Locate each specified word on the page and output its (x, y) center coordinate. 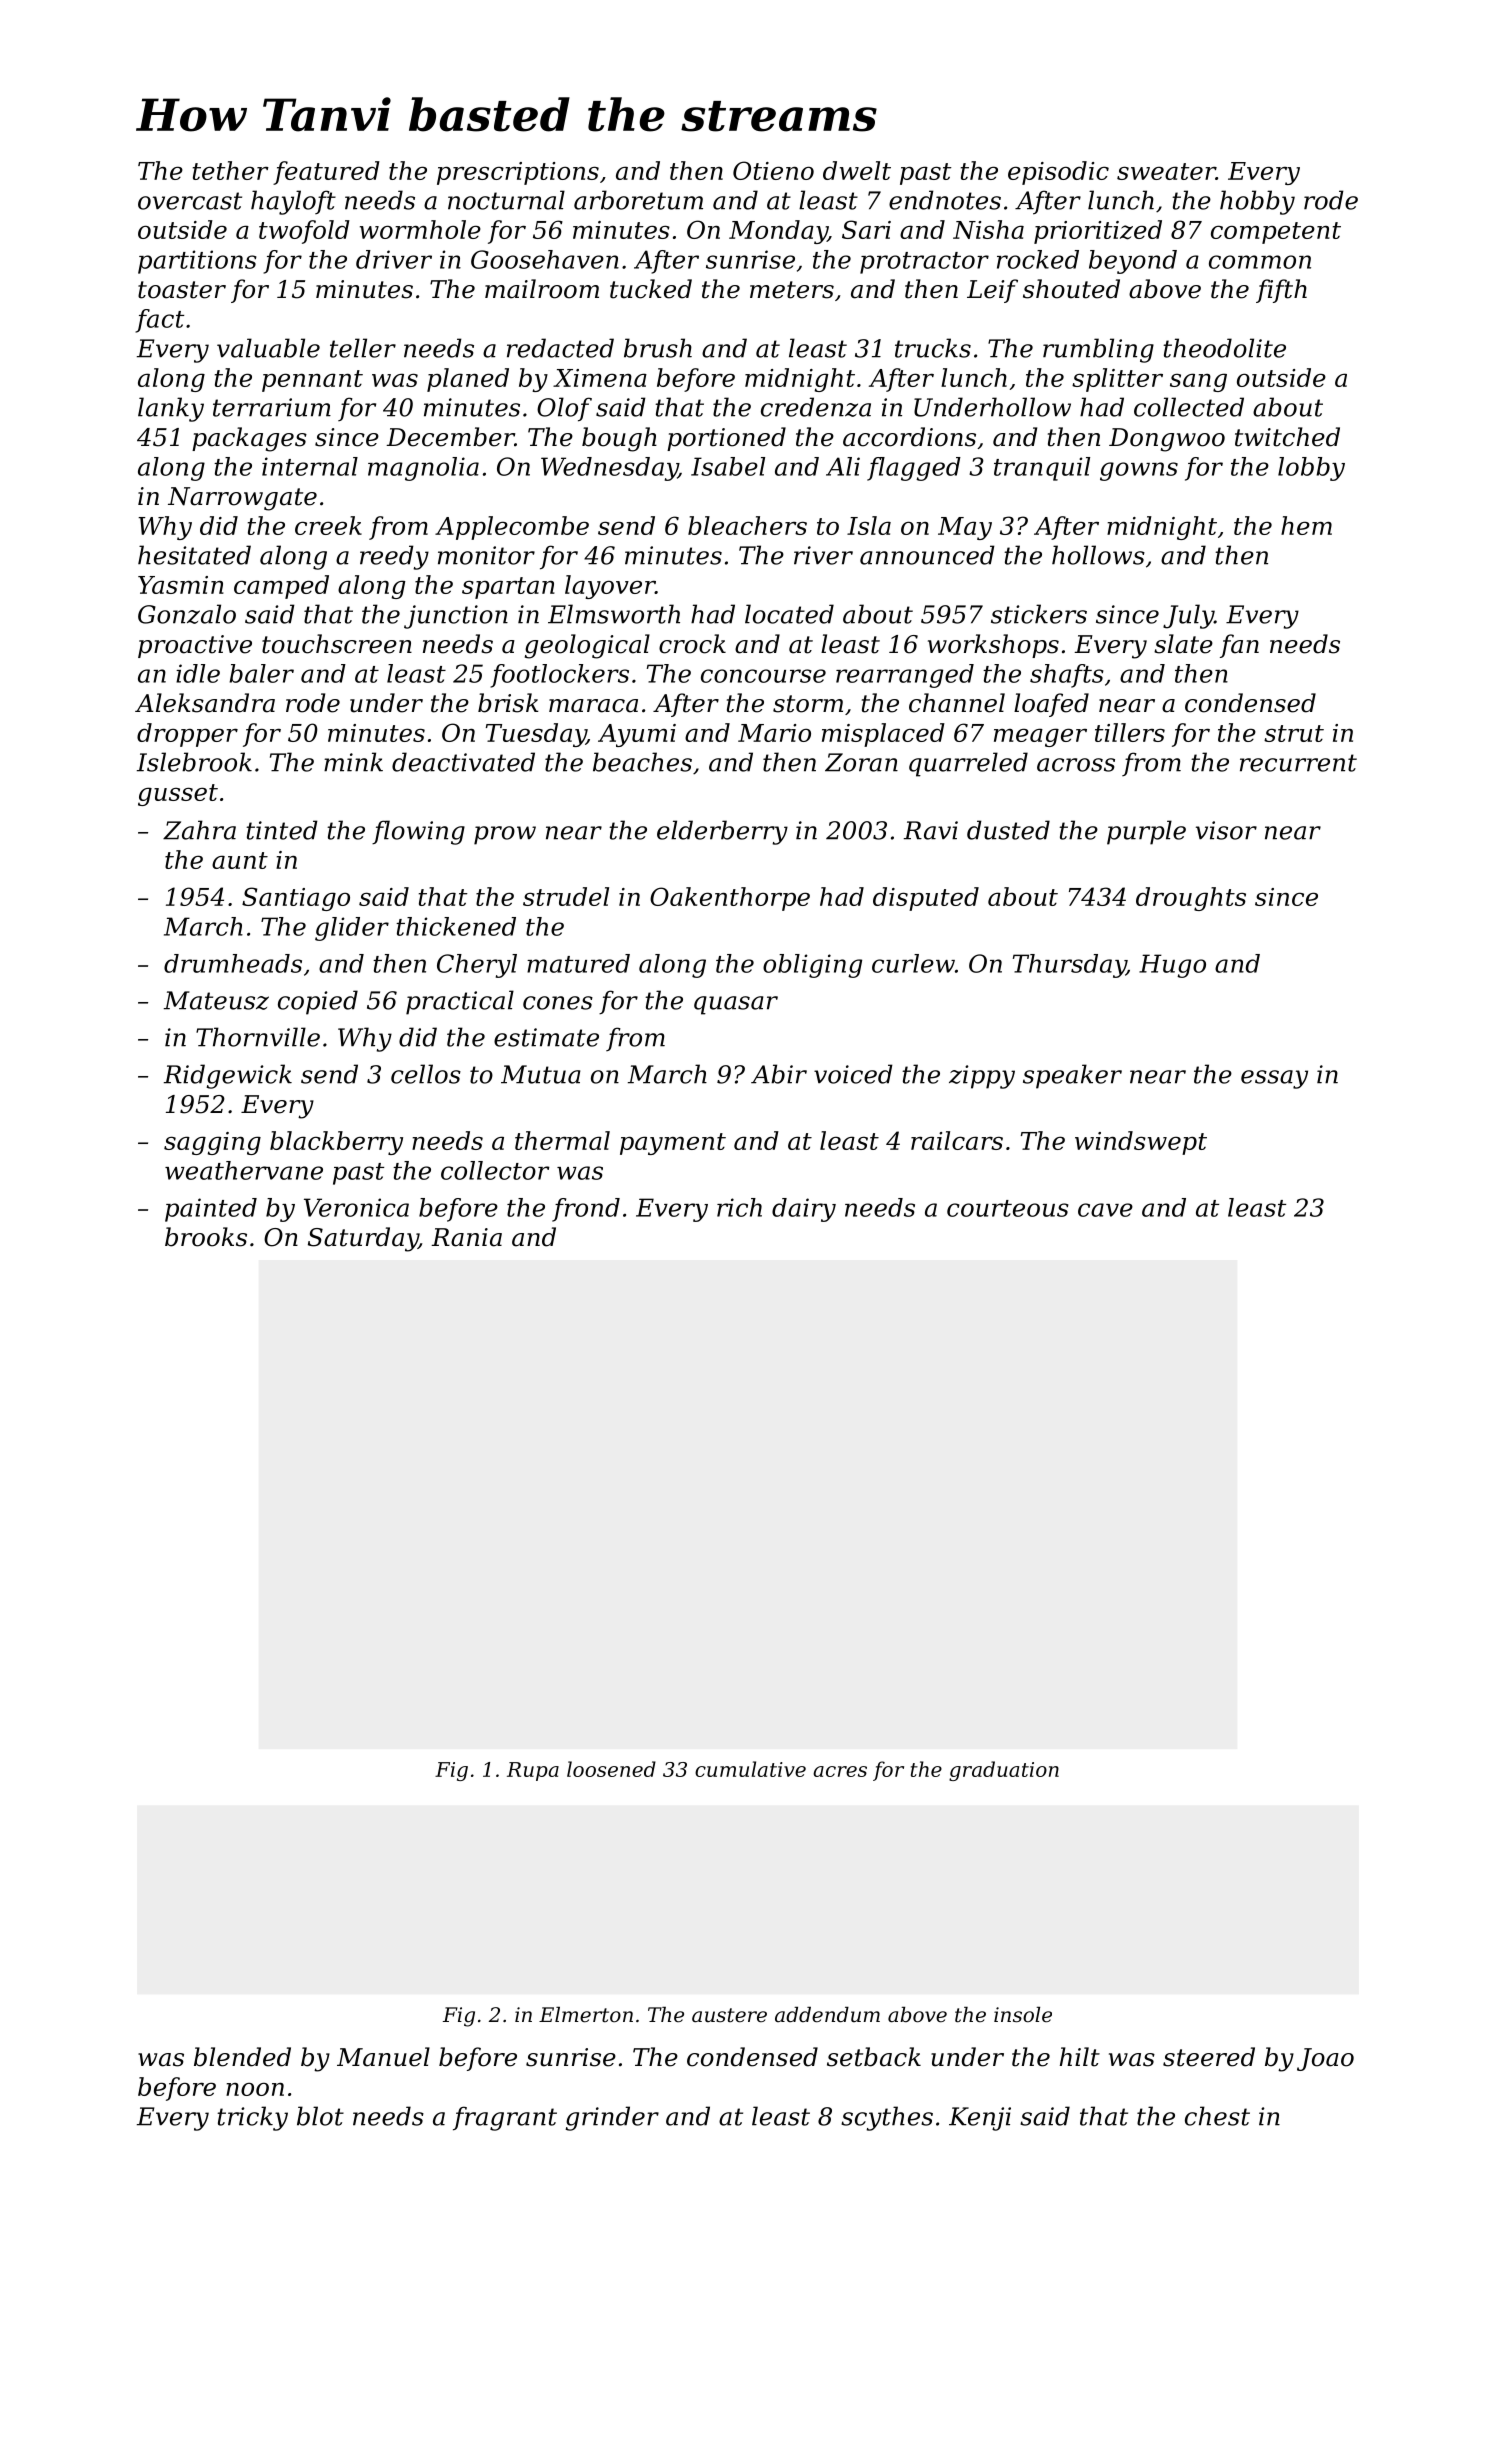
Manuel (383, 2057)
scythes (887, 2118)
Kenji (980, 2119)
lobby (1311, 469)
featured (326, 173)
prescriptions (518, 173)
